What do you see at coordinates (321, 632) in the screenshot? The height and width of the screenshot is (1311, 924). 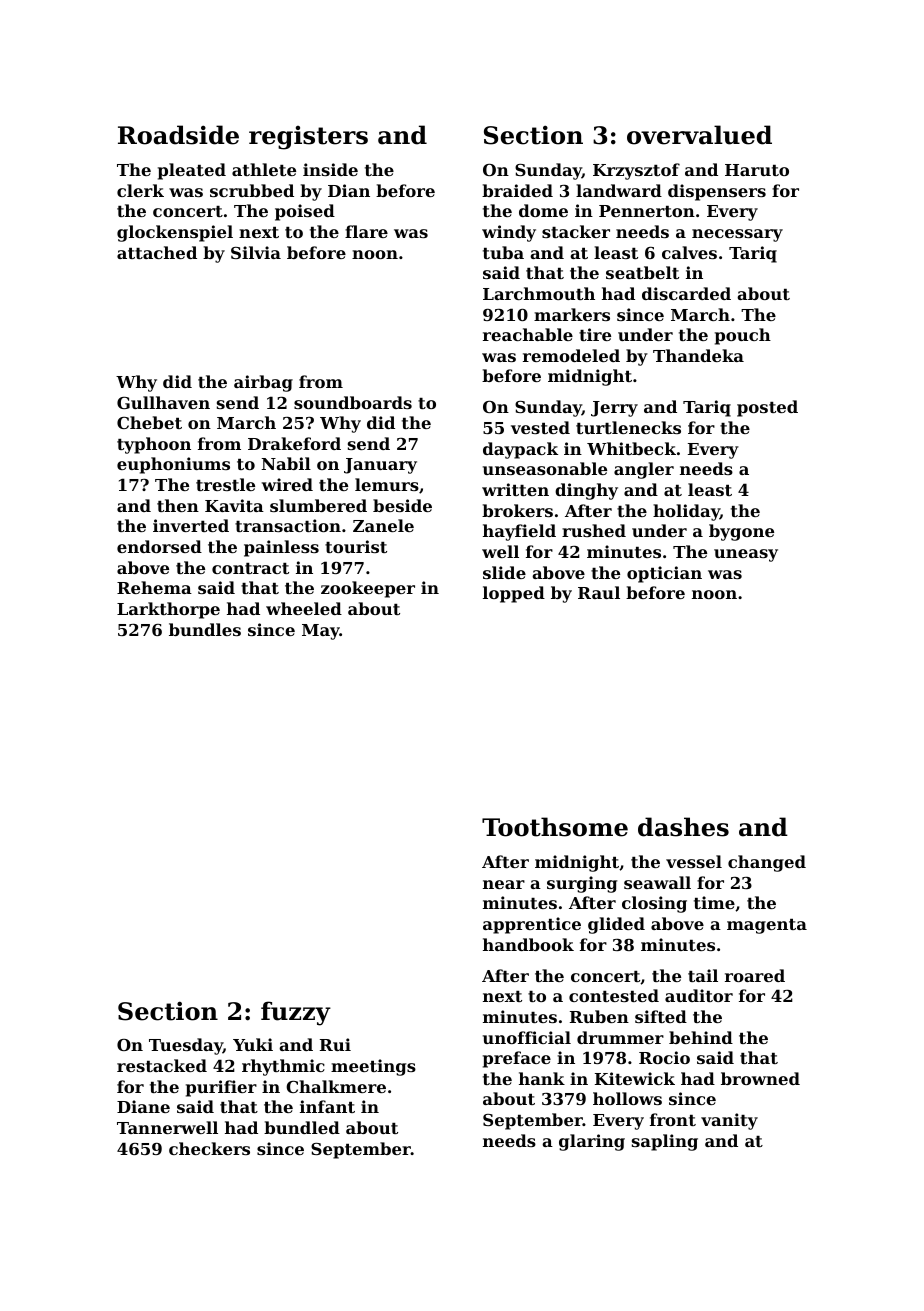 I see `May` at bounding box center [321, 632].
